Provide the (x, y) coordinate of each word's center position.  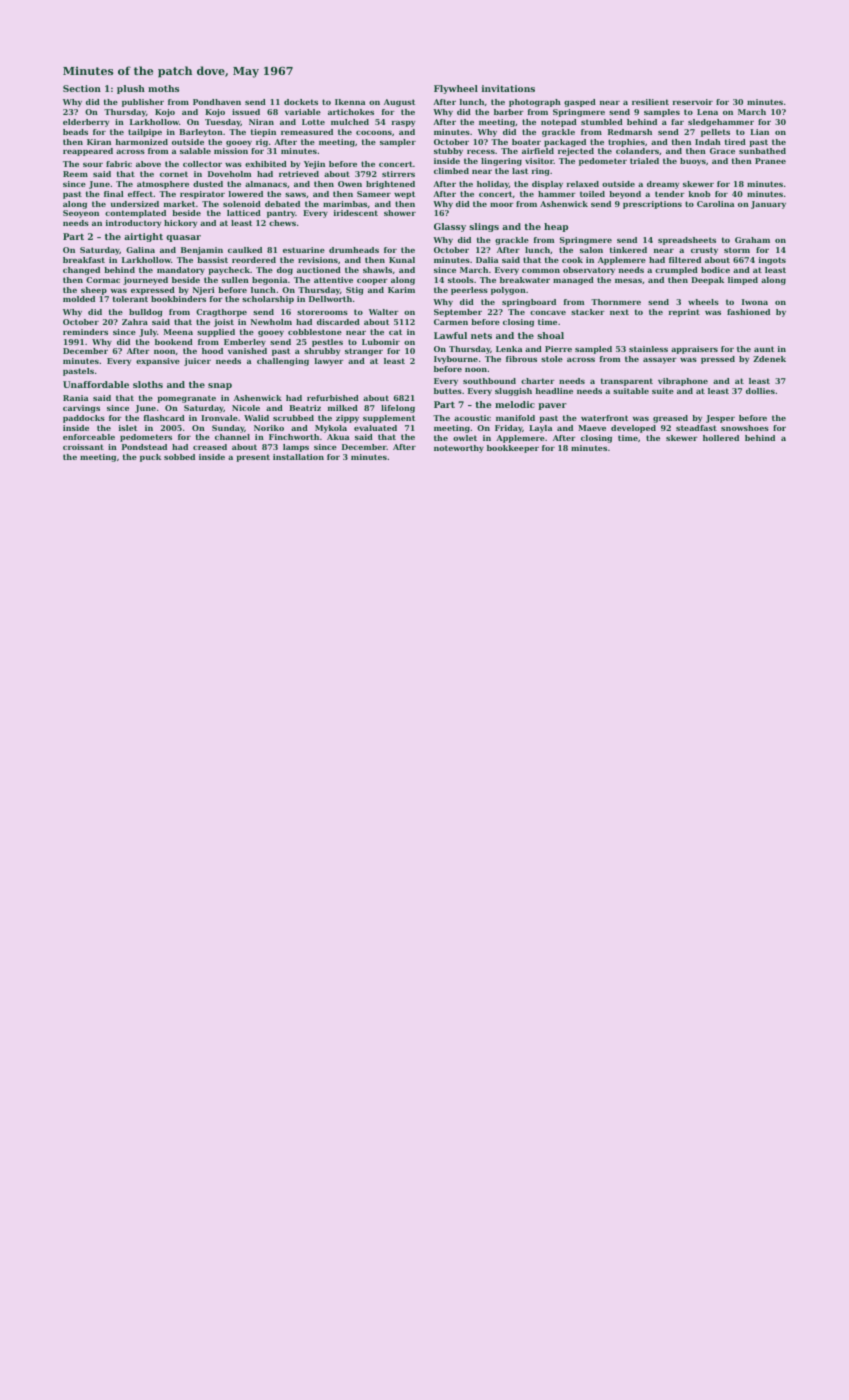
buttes (448, 391)
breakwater (525, 280)
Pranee (770, 161)
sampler (398, 143)
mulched (350, 122)
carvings (81, 409)
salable (195, 151)
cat (395, 332)
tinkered (628, 250)
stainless (648, 349)
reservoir (693, 102)
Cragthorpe (221, 313)
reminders (85, 332)
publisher (143, 103)
